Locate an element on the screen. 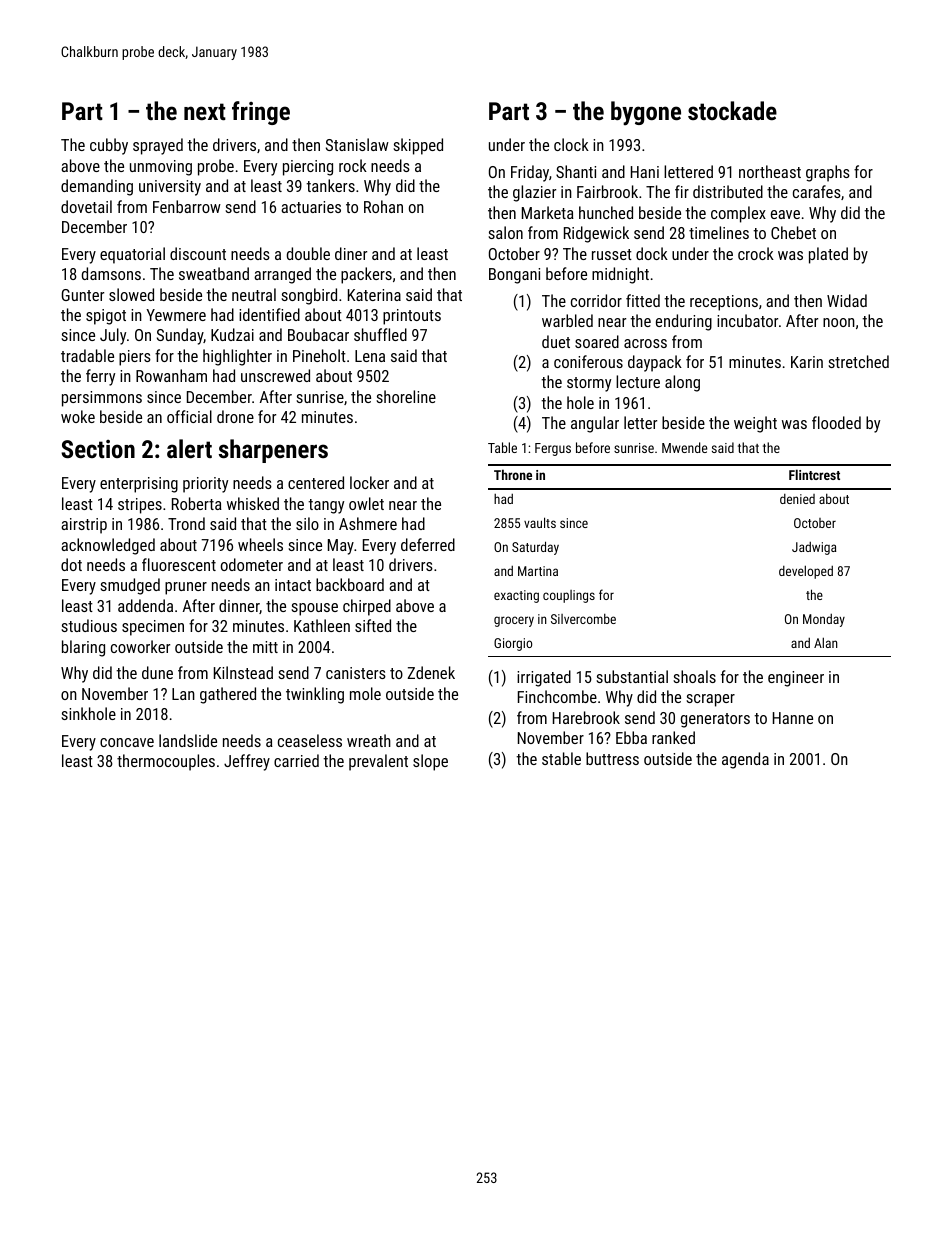 This screenshot has width=952, height=1233. centered is located at coordinates (316, 482).
